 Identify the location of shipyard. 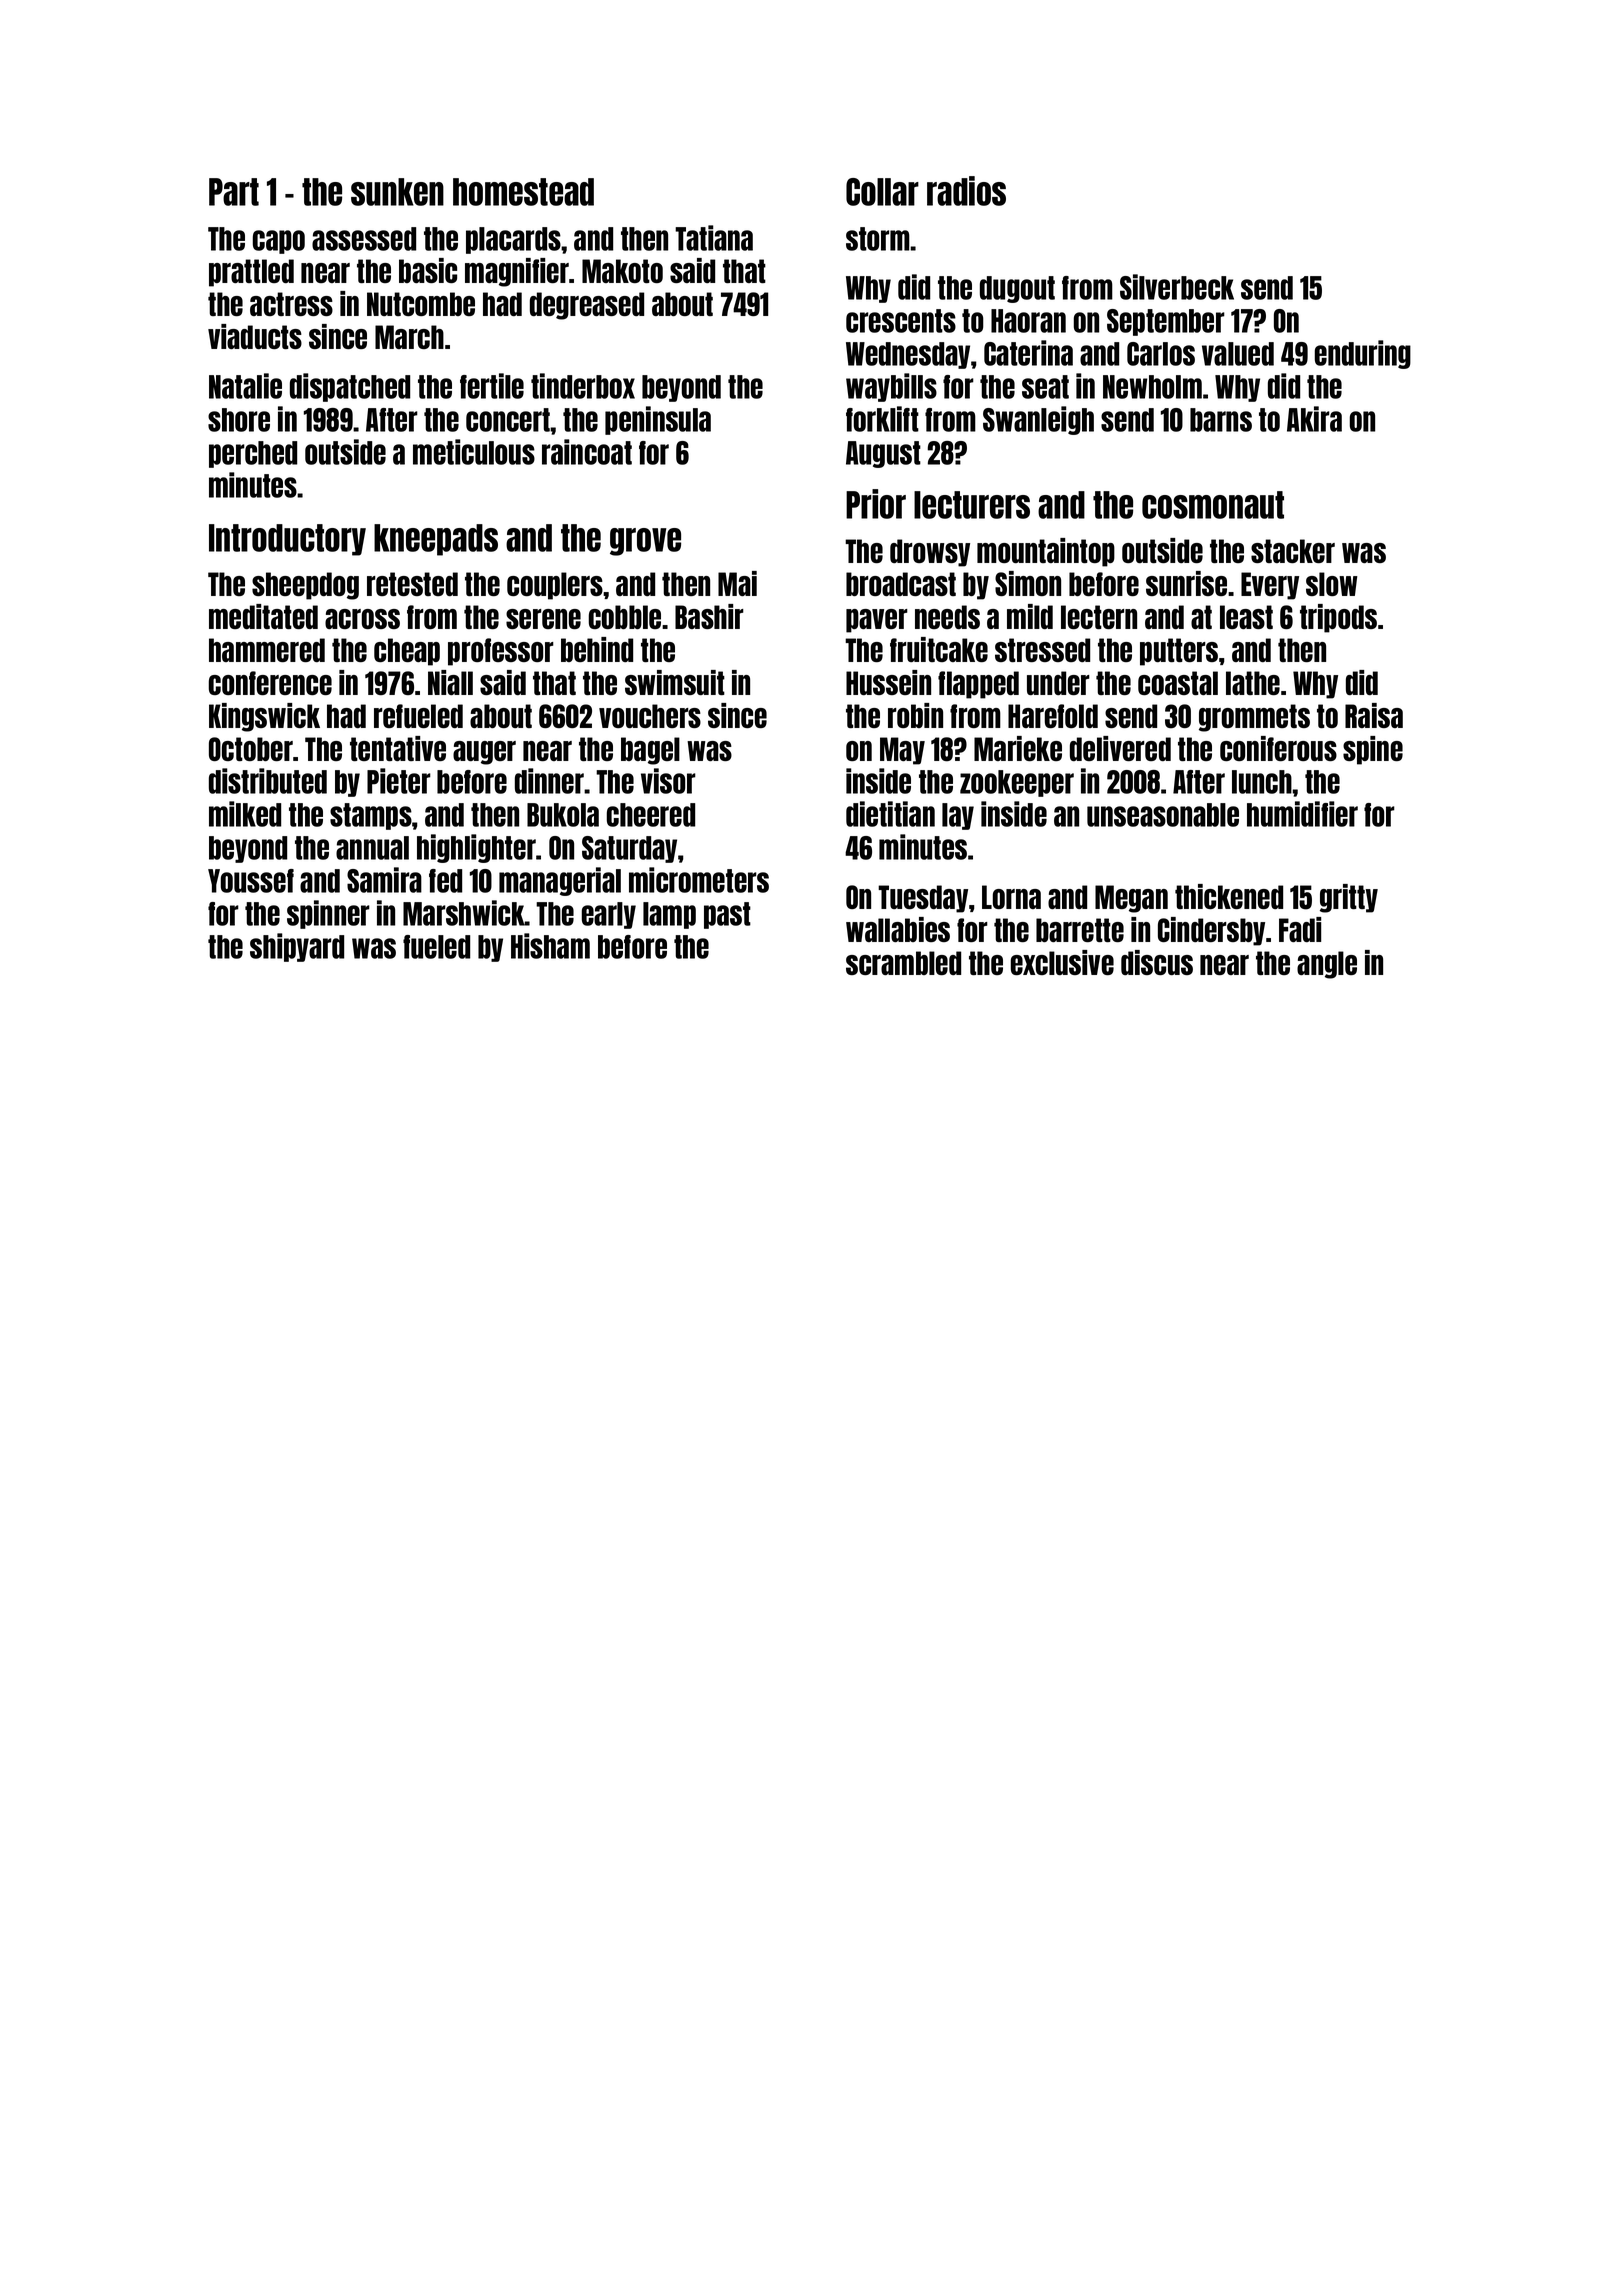
(297, 947).
